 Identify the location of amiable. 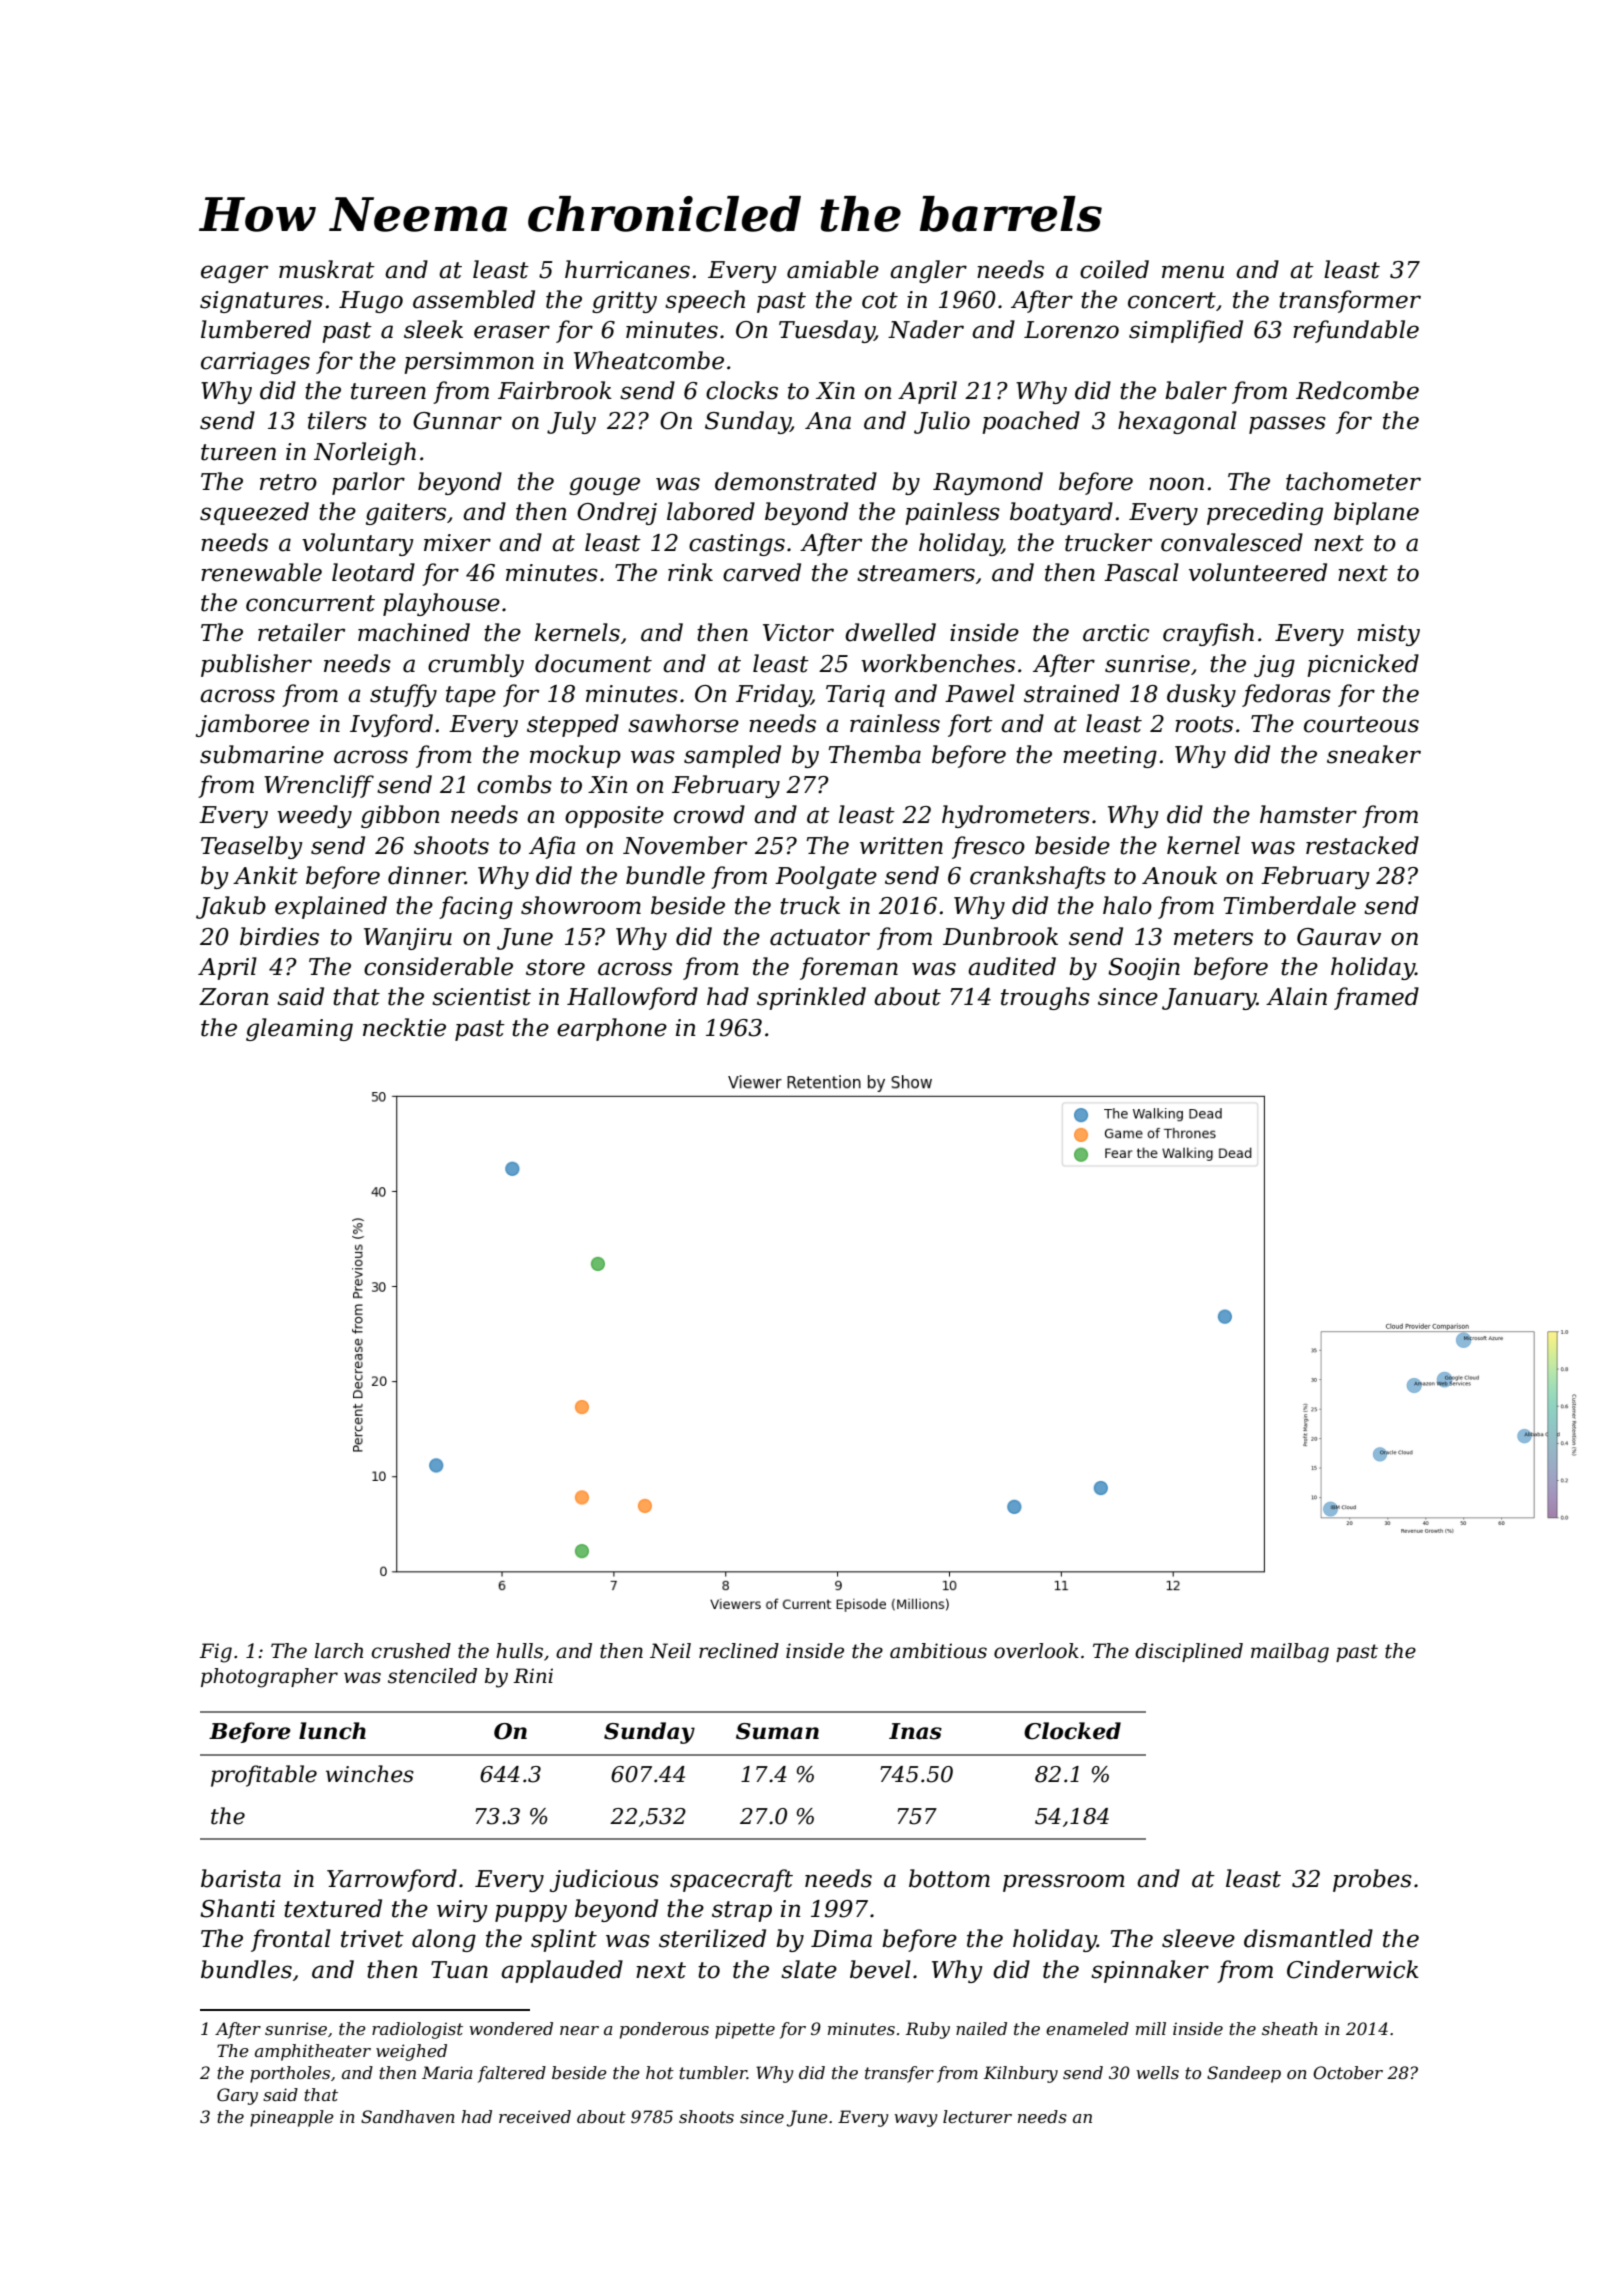
(833, 269).
